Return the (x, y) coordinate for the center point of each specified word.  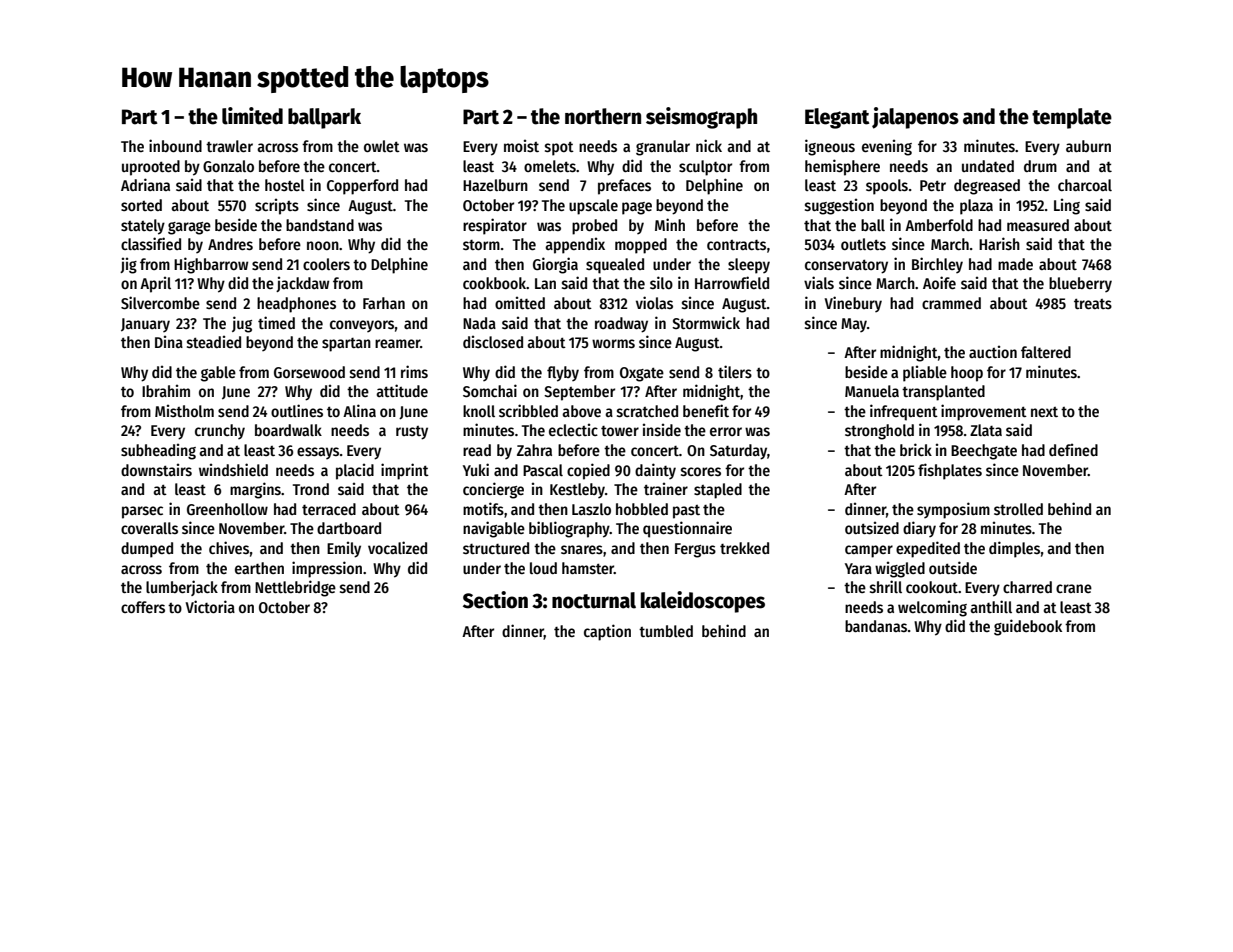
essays (318, 453)
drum (1040, 166)
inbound (175, 145)
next (1044, 412)
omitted (520, 302)
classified (151, 244)
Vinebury (853, 304)
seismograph (701, 118)
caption (607, 632)
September (579, 393)
